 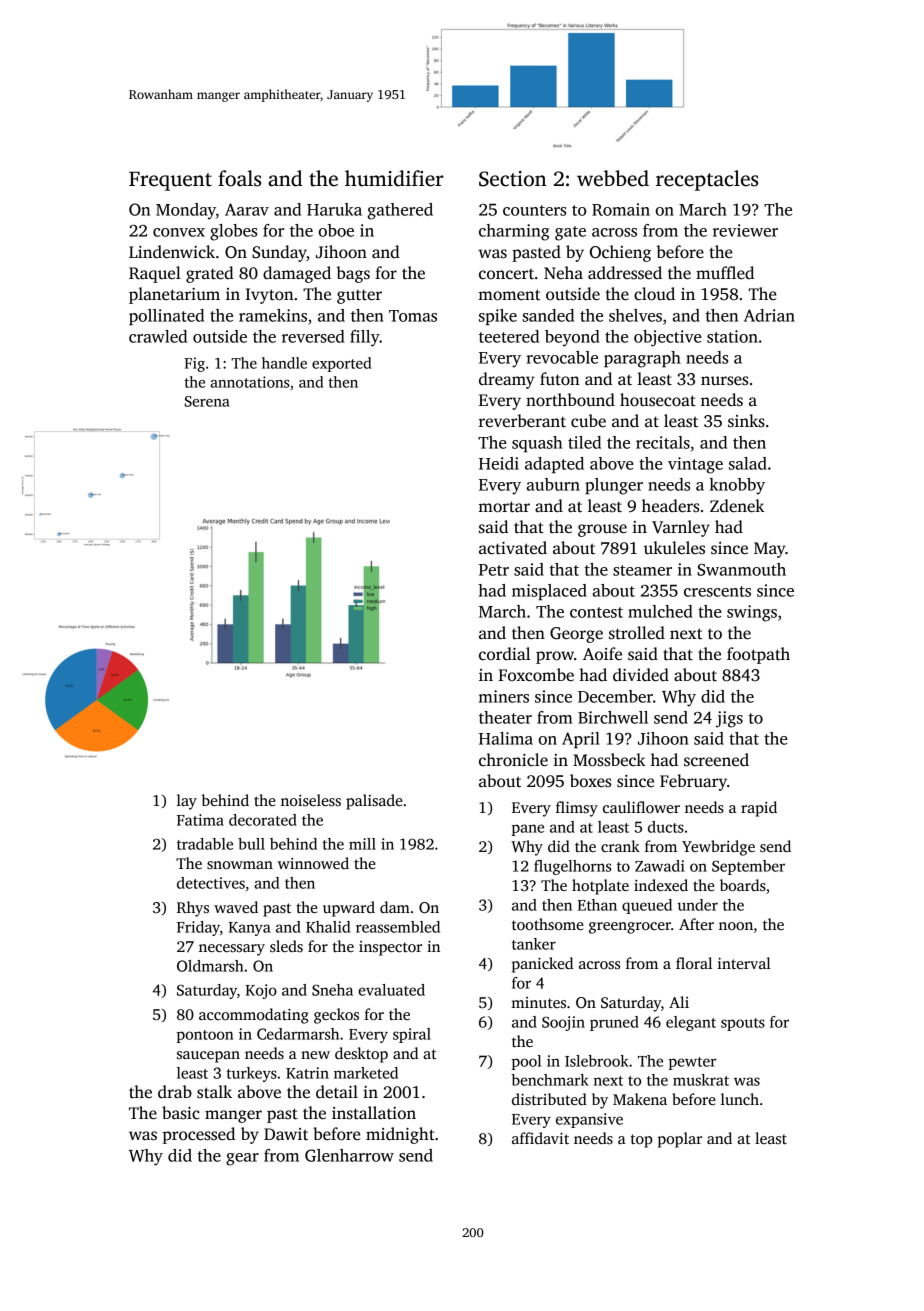 I want to click on exported, so click(x=341, y=364).
